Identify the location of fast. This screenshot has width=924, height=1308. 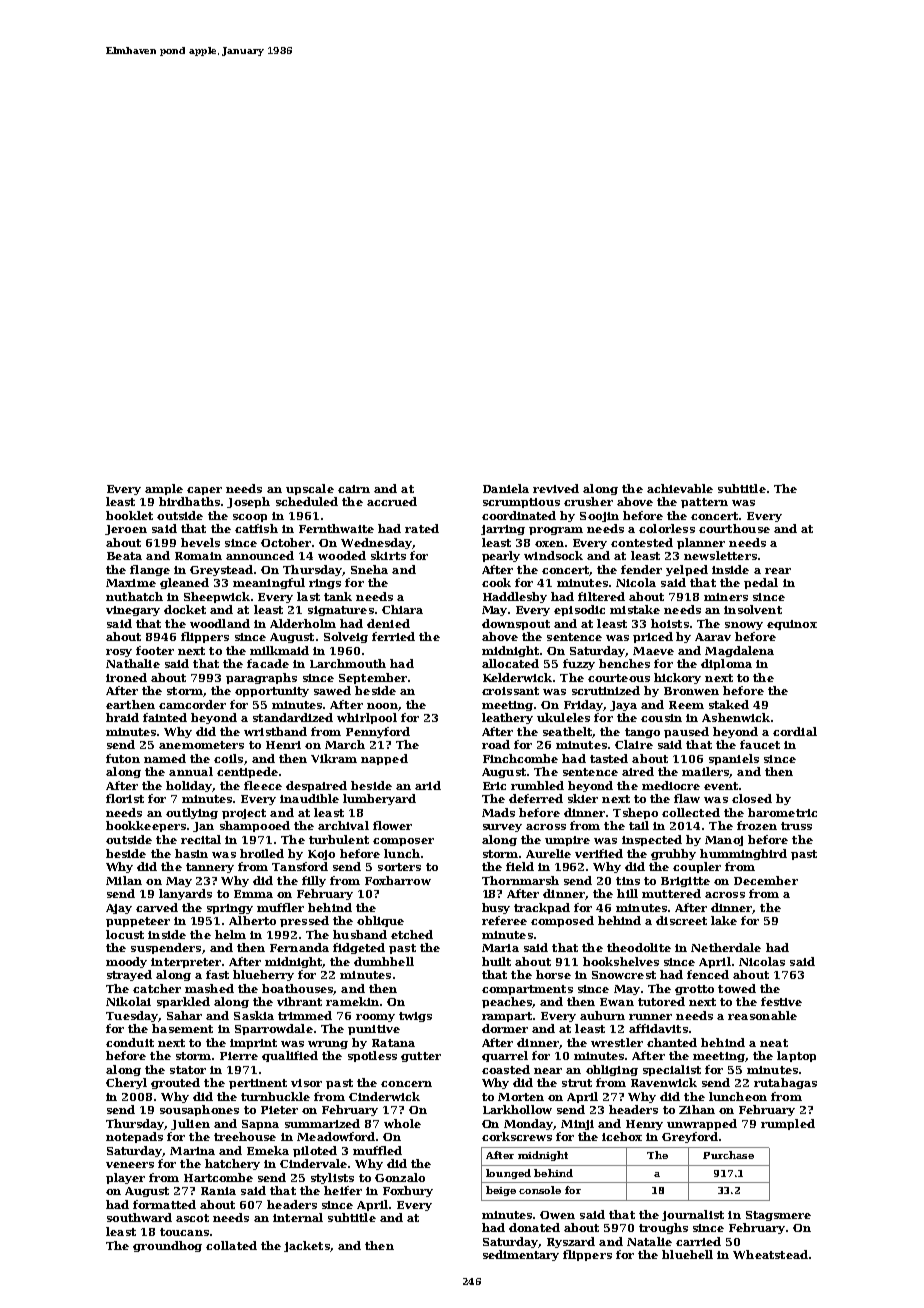
(217, 974).
